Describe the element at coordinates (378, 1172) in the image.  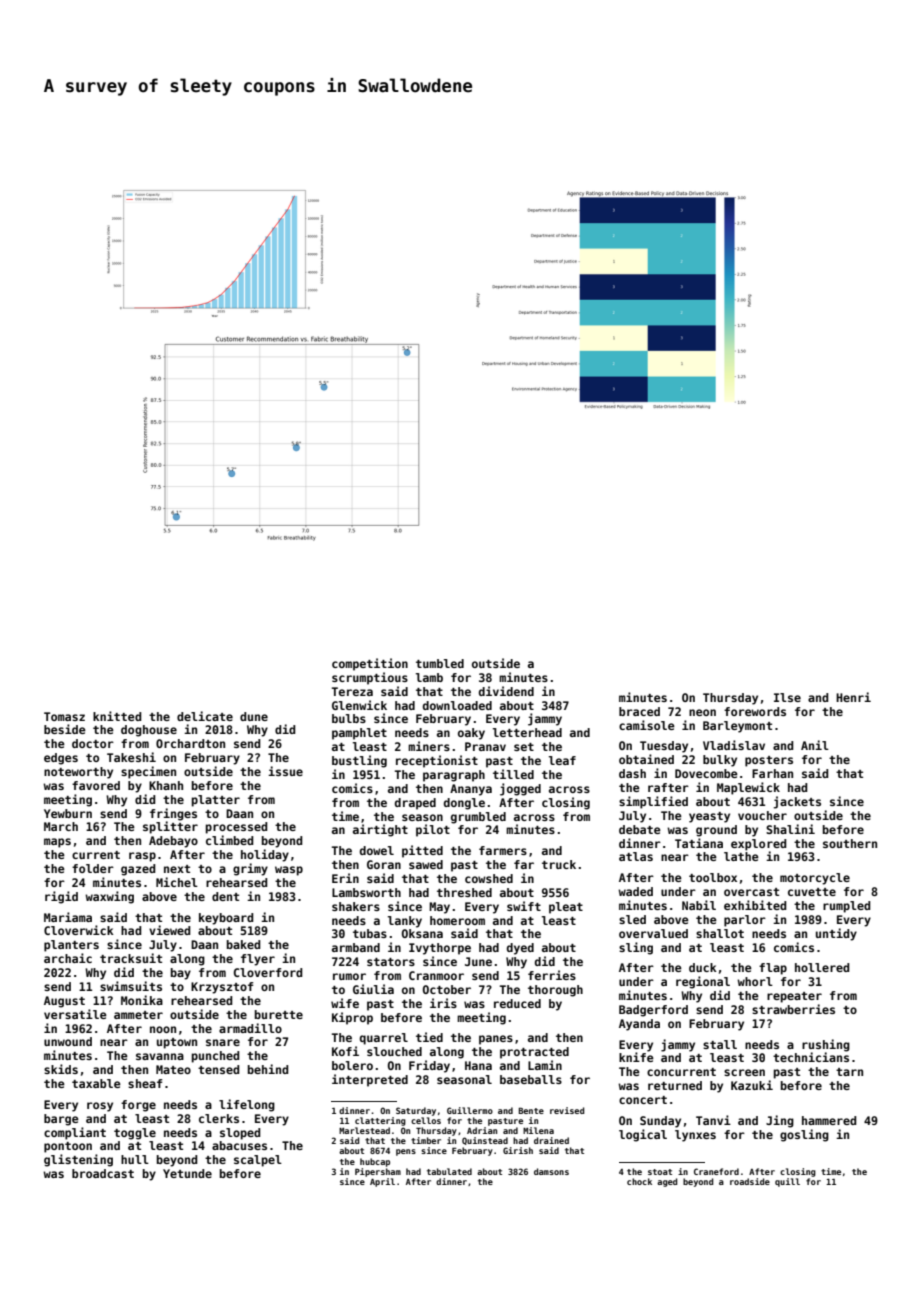
I see `Pipersham` at that location.
